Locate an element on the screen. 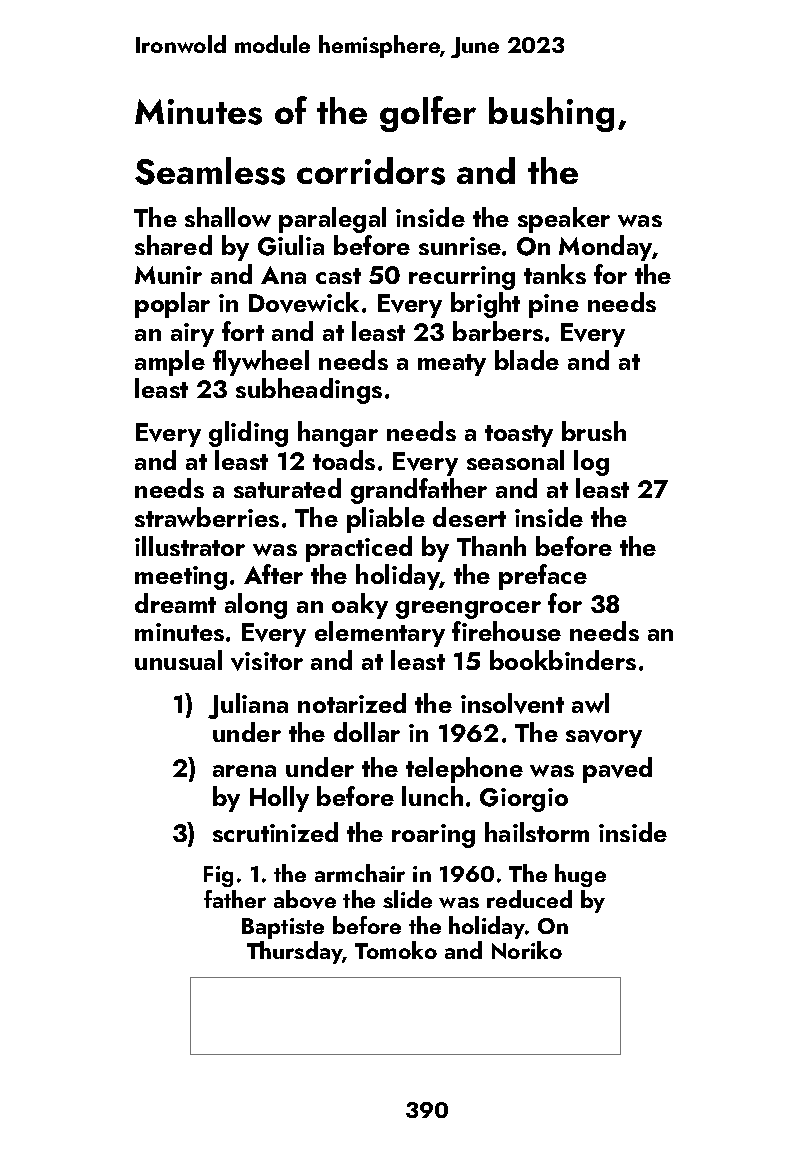 The image size is (810, 1149). Seamless is located at coordinates (210, 171).
